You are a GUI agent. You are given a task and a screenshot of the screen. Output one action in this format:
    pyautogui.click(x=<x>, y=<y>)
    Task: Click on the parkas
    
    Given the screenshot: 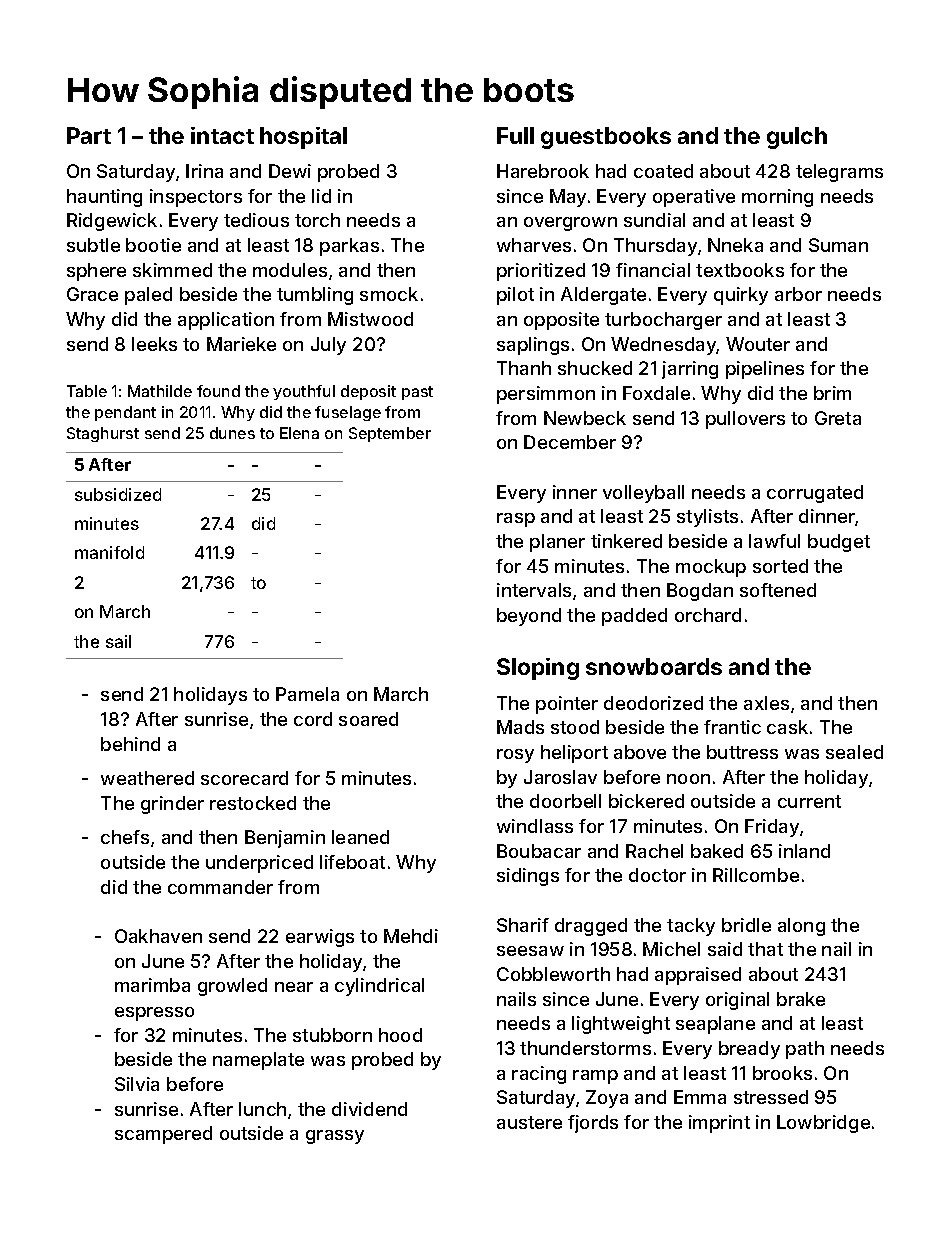 What is the action you would take?
    pyautogui.click(x=349, y=247)
